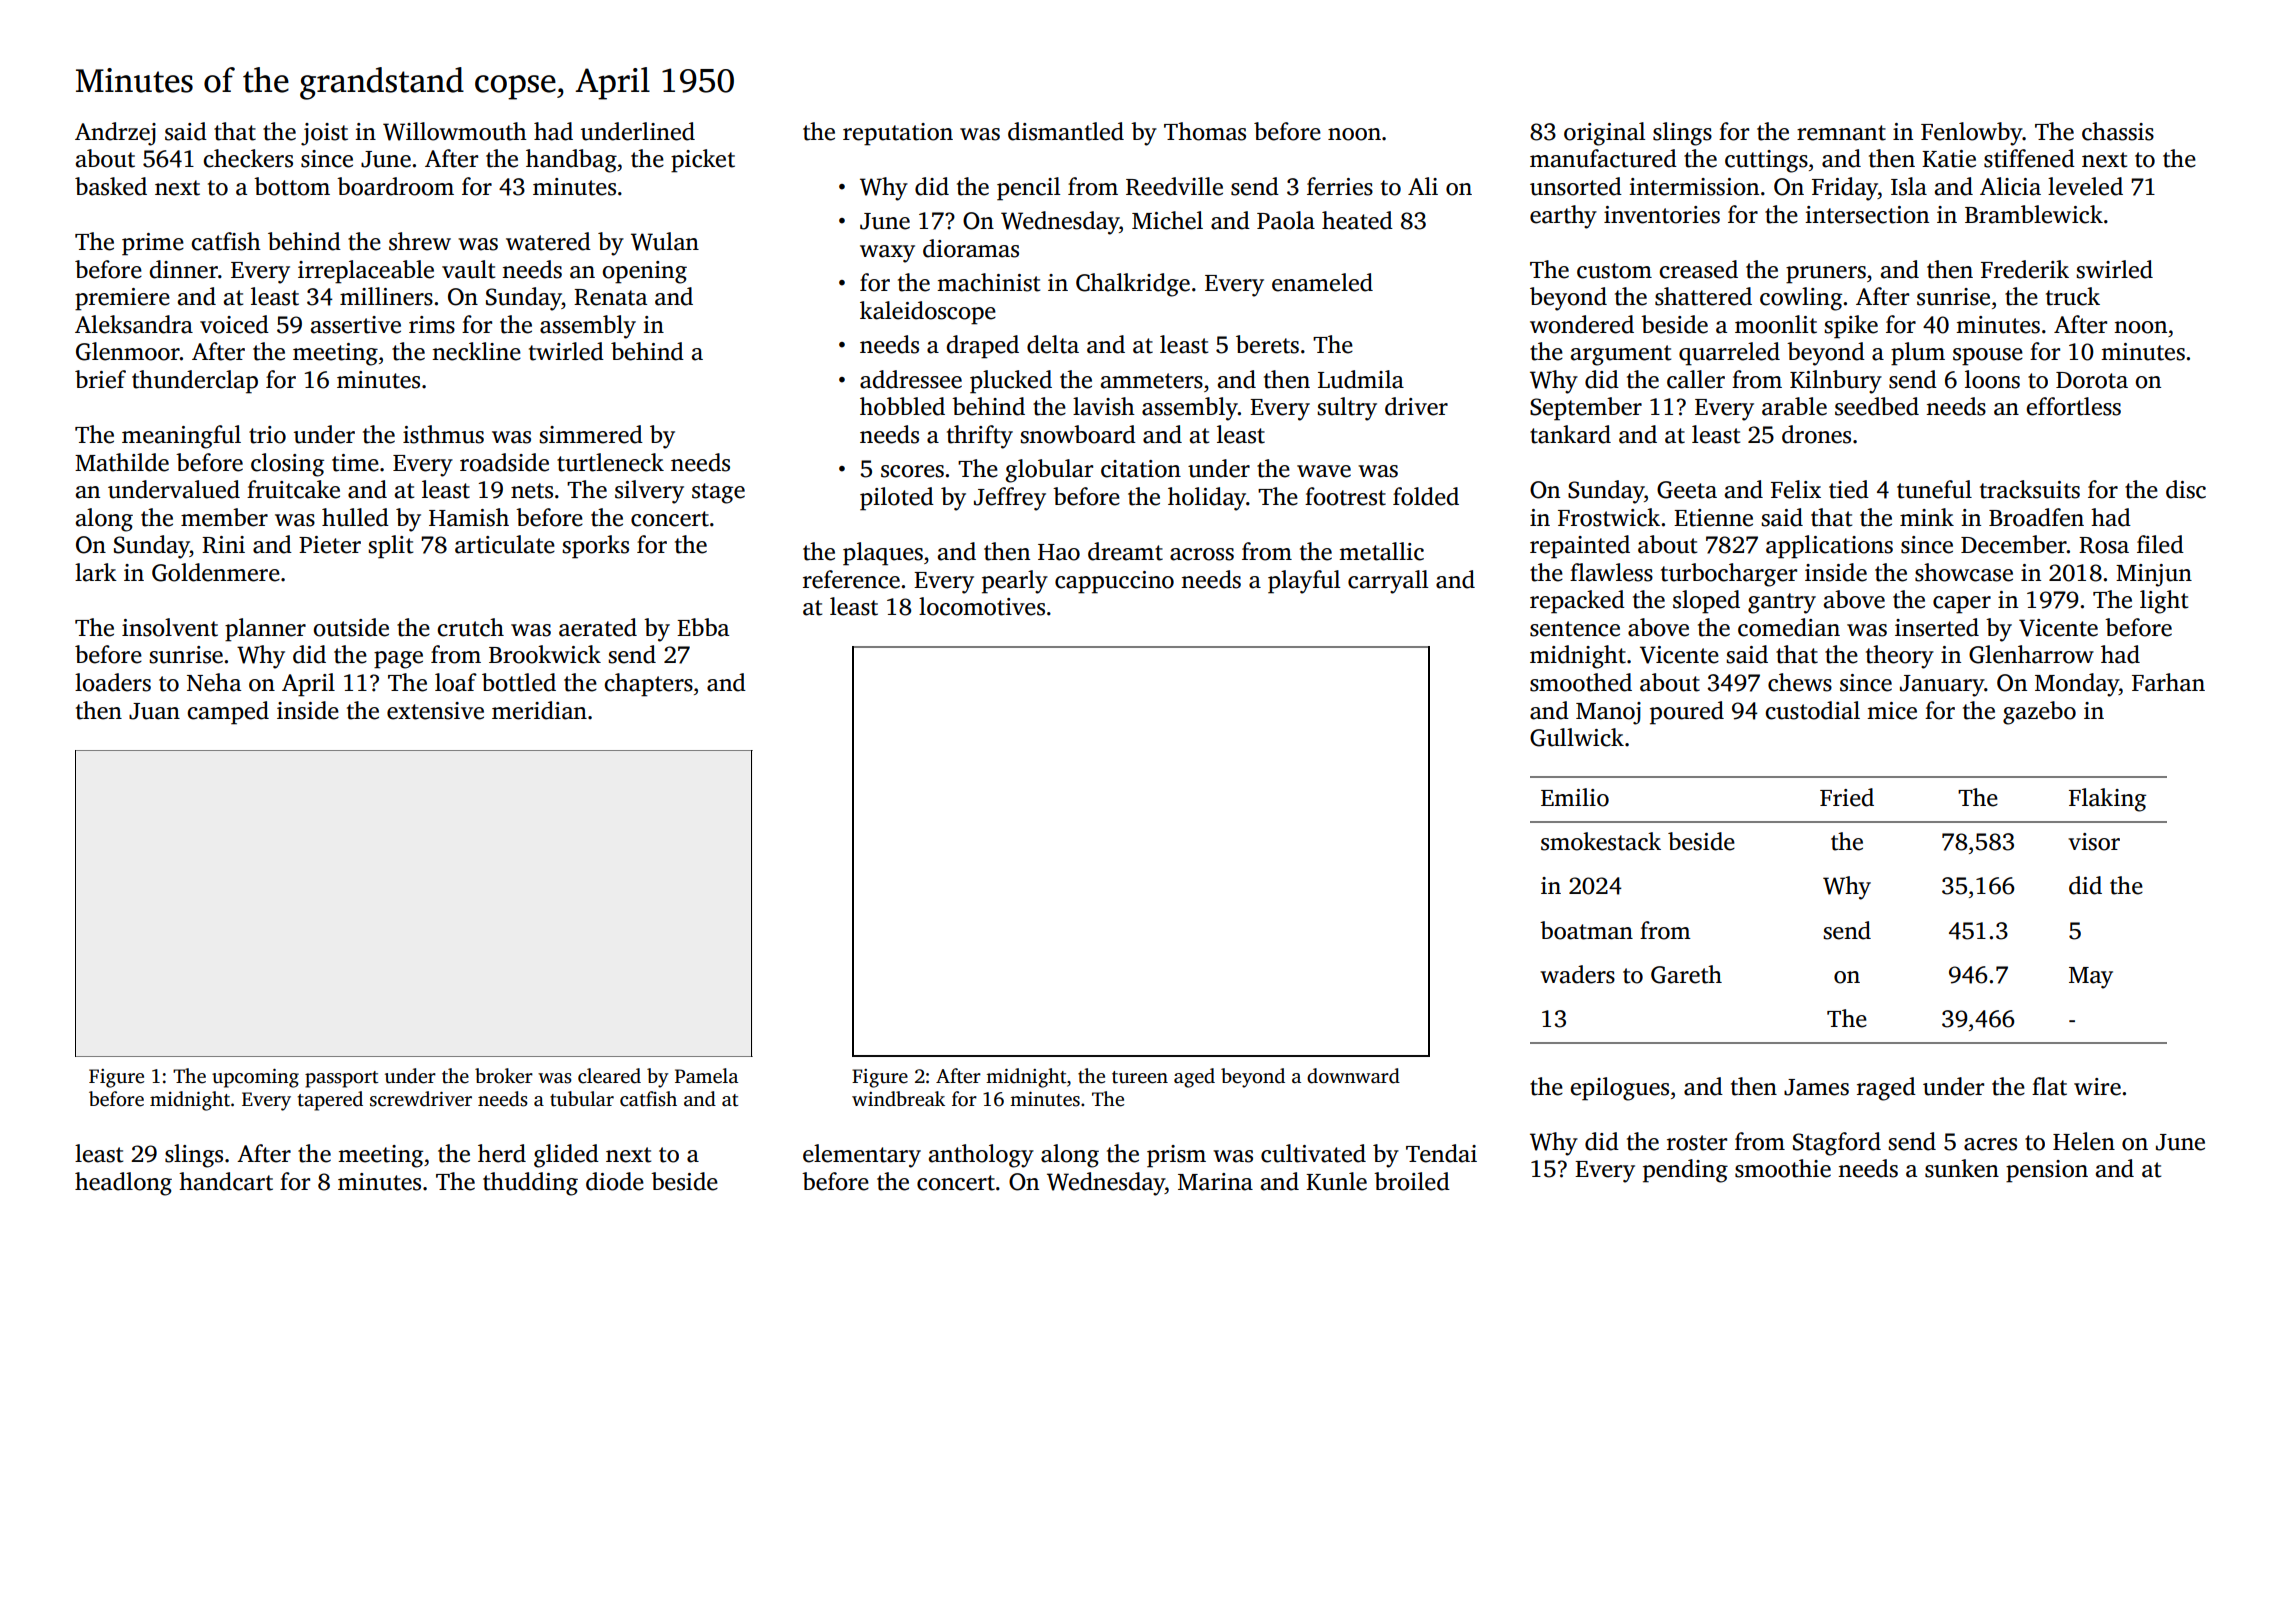 This document has height=1614, width=2282. Describe the element at coordinates (2084, 1141) in the document. I see `Helen` at that location.
